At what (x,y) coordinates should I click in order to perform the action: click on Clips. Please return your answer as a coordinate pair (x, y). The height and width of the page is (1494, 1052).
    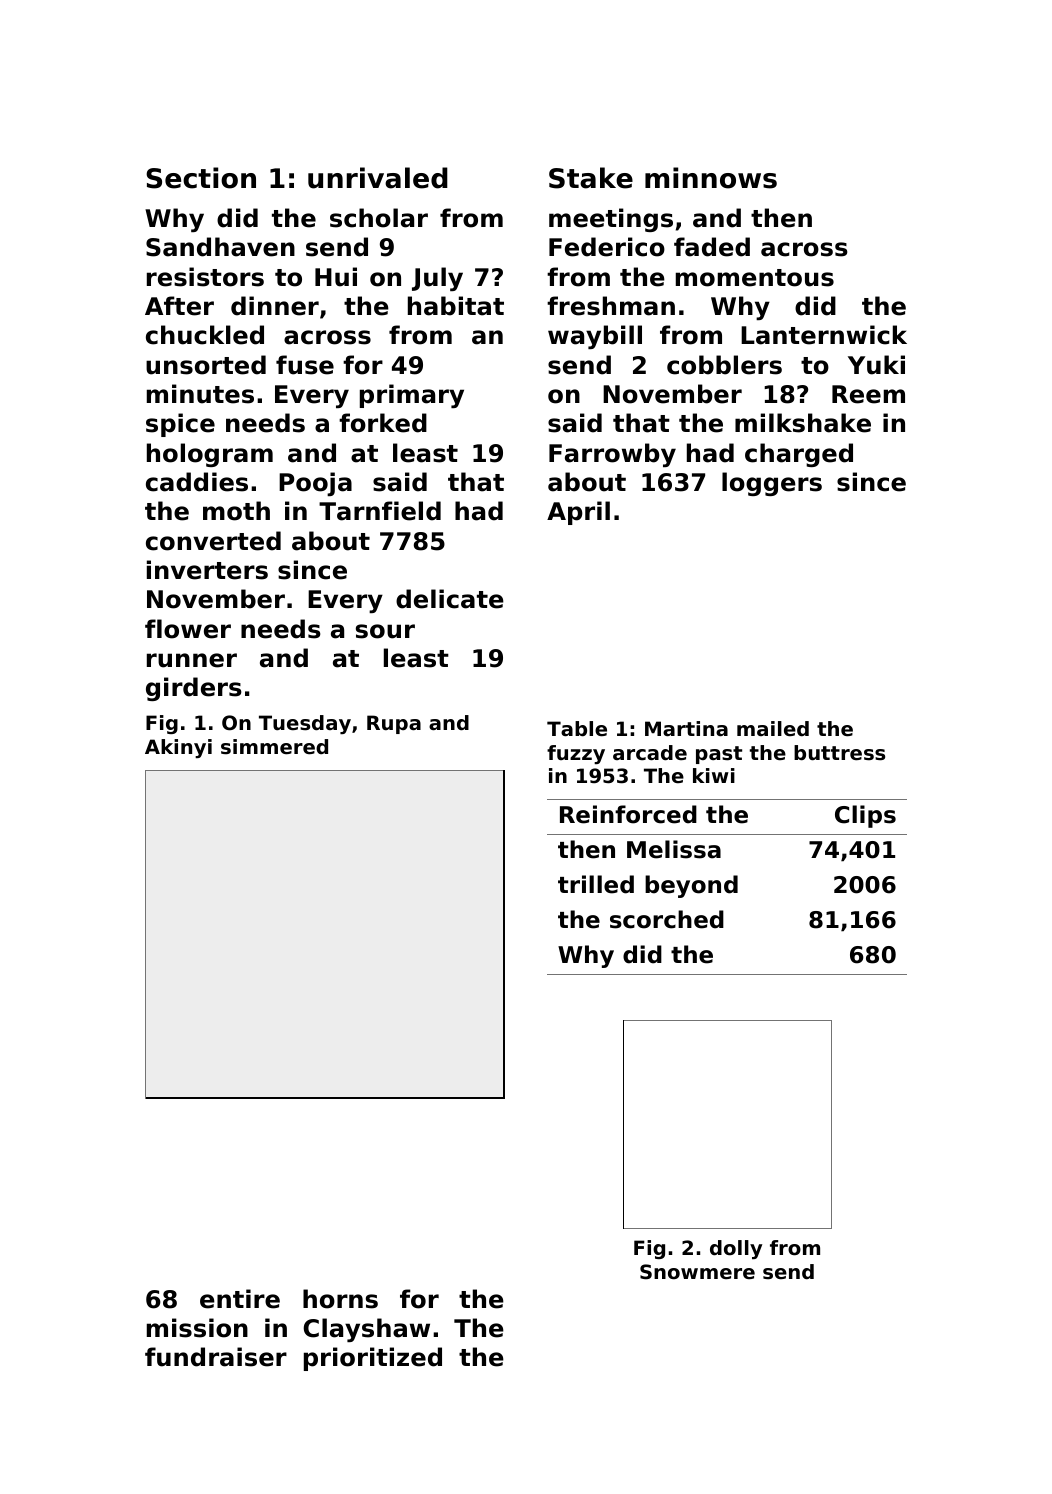
    Looking at the image, I should click on (865, 816).
